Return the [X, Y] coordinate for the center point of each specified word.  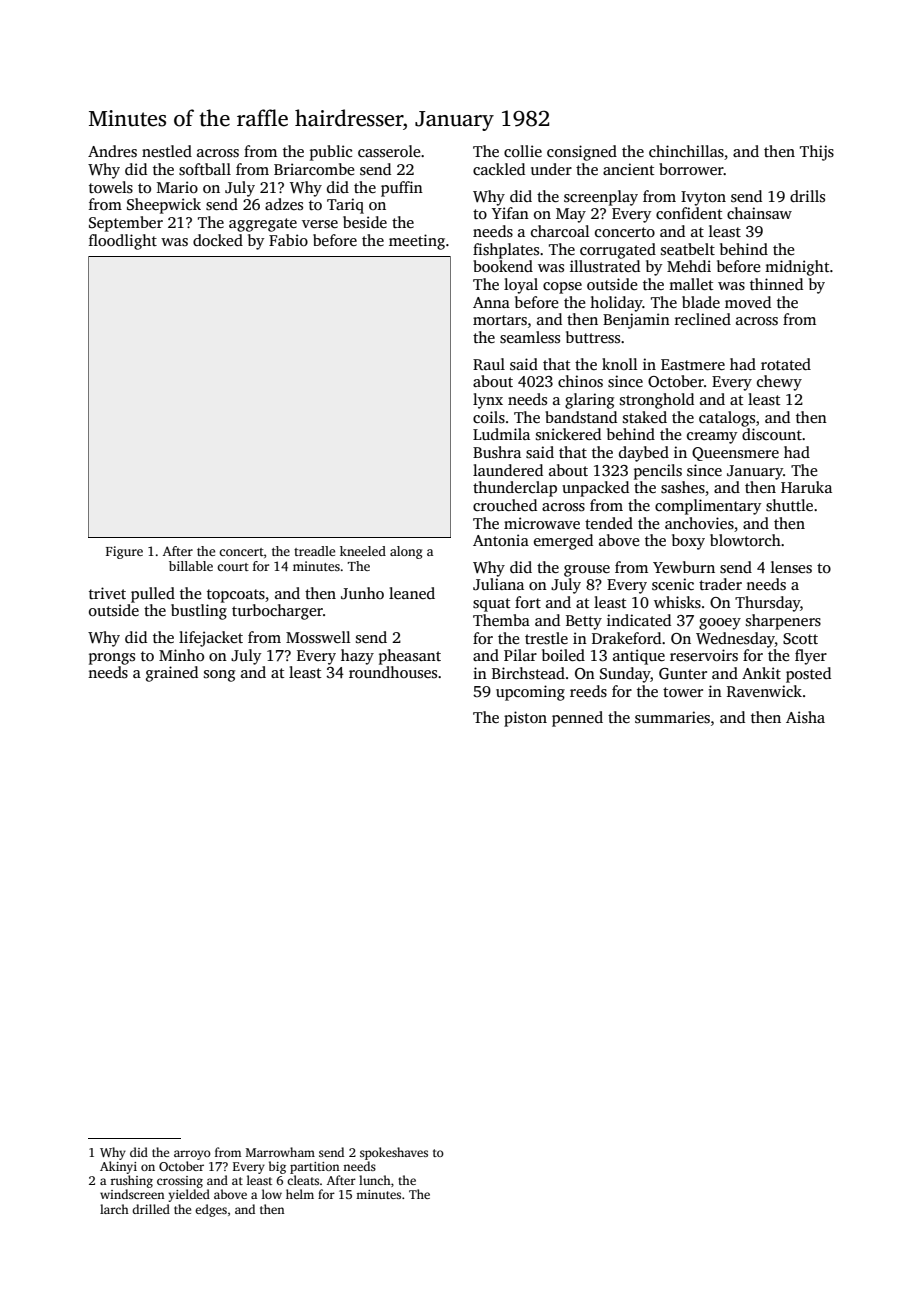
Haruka [806, 487]
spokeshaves [394, 1153]
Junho [362, 593]
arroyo [192, 1155]
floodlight [123, 242]
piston [525, 719]
